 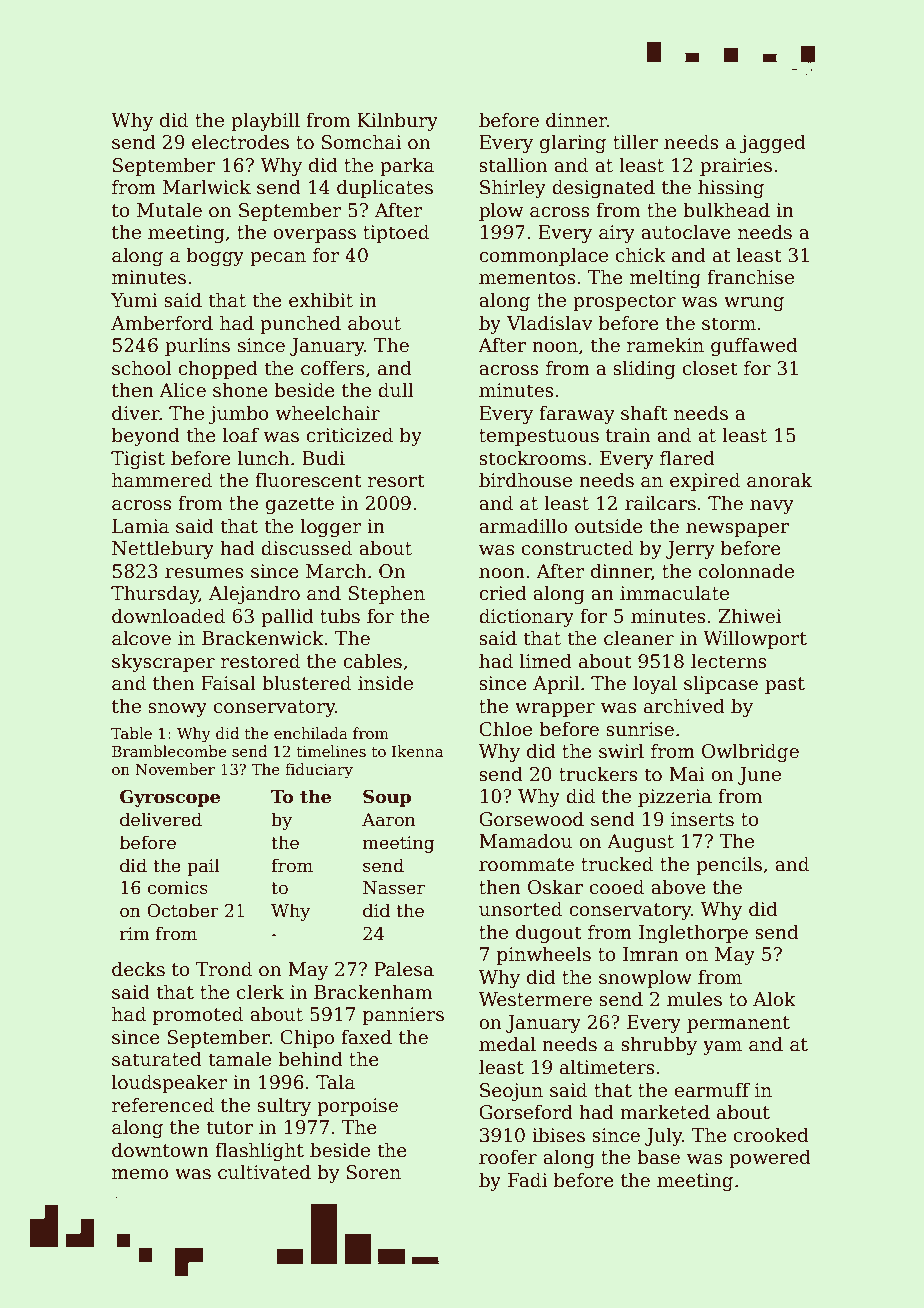 What do you see at coordinates (532, 458) in the image?
I see `stockrooms` at bounding box center [532, 458].
